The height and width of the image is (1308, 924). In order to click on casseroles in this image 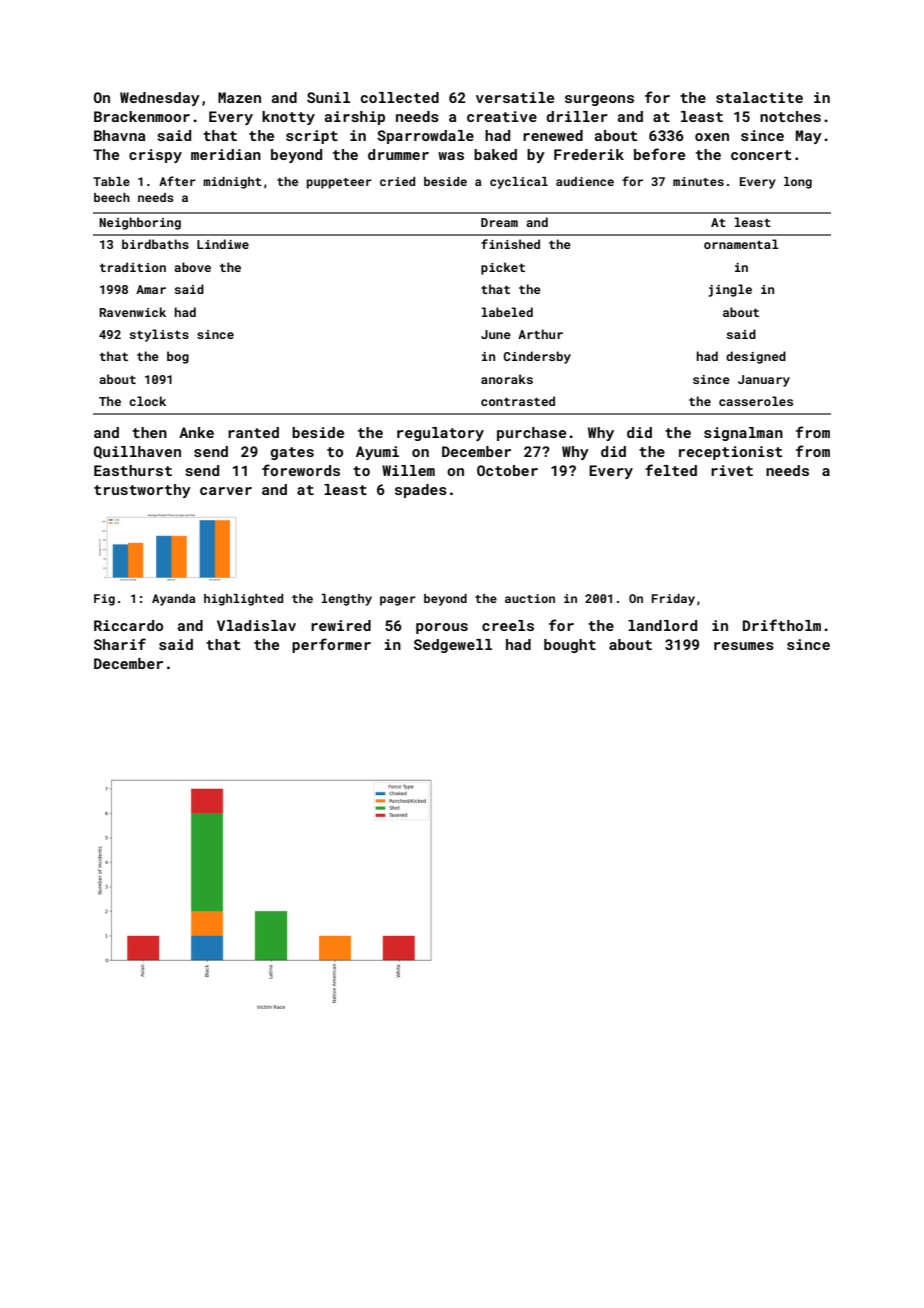, I will do `click(756, 401)`.
